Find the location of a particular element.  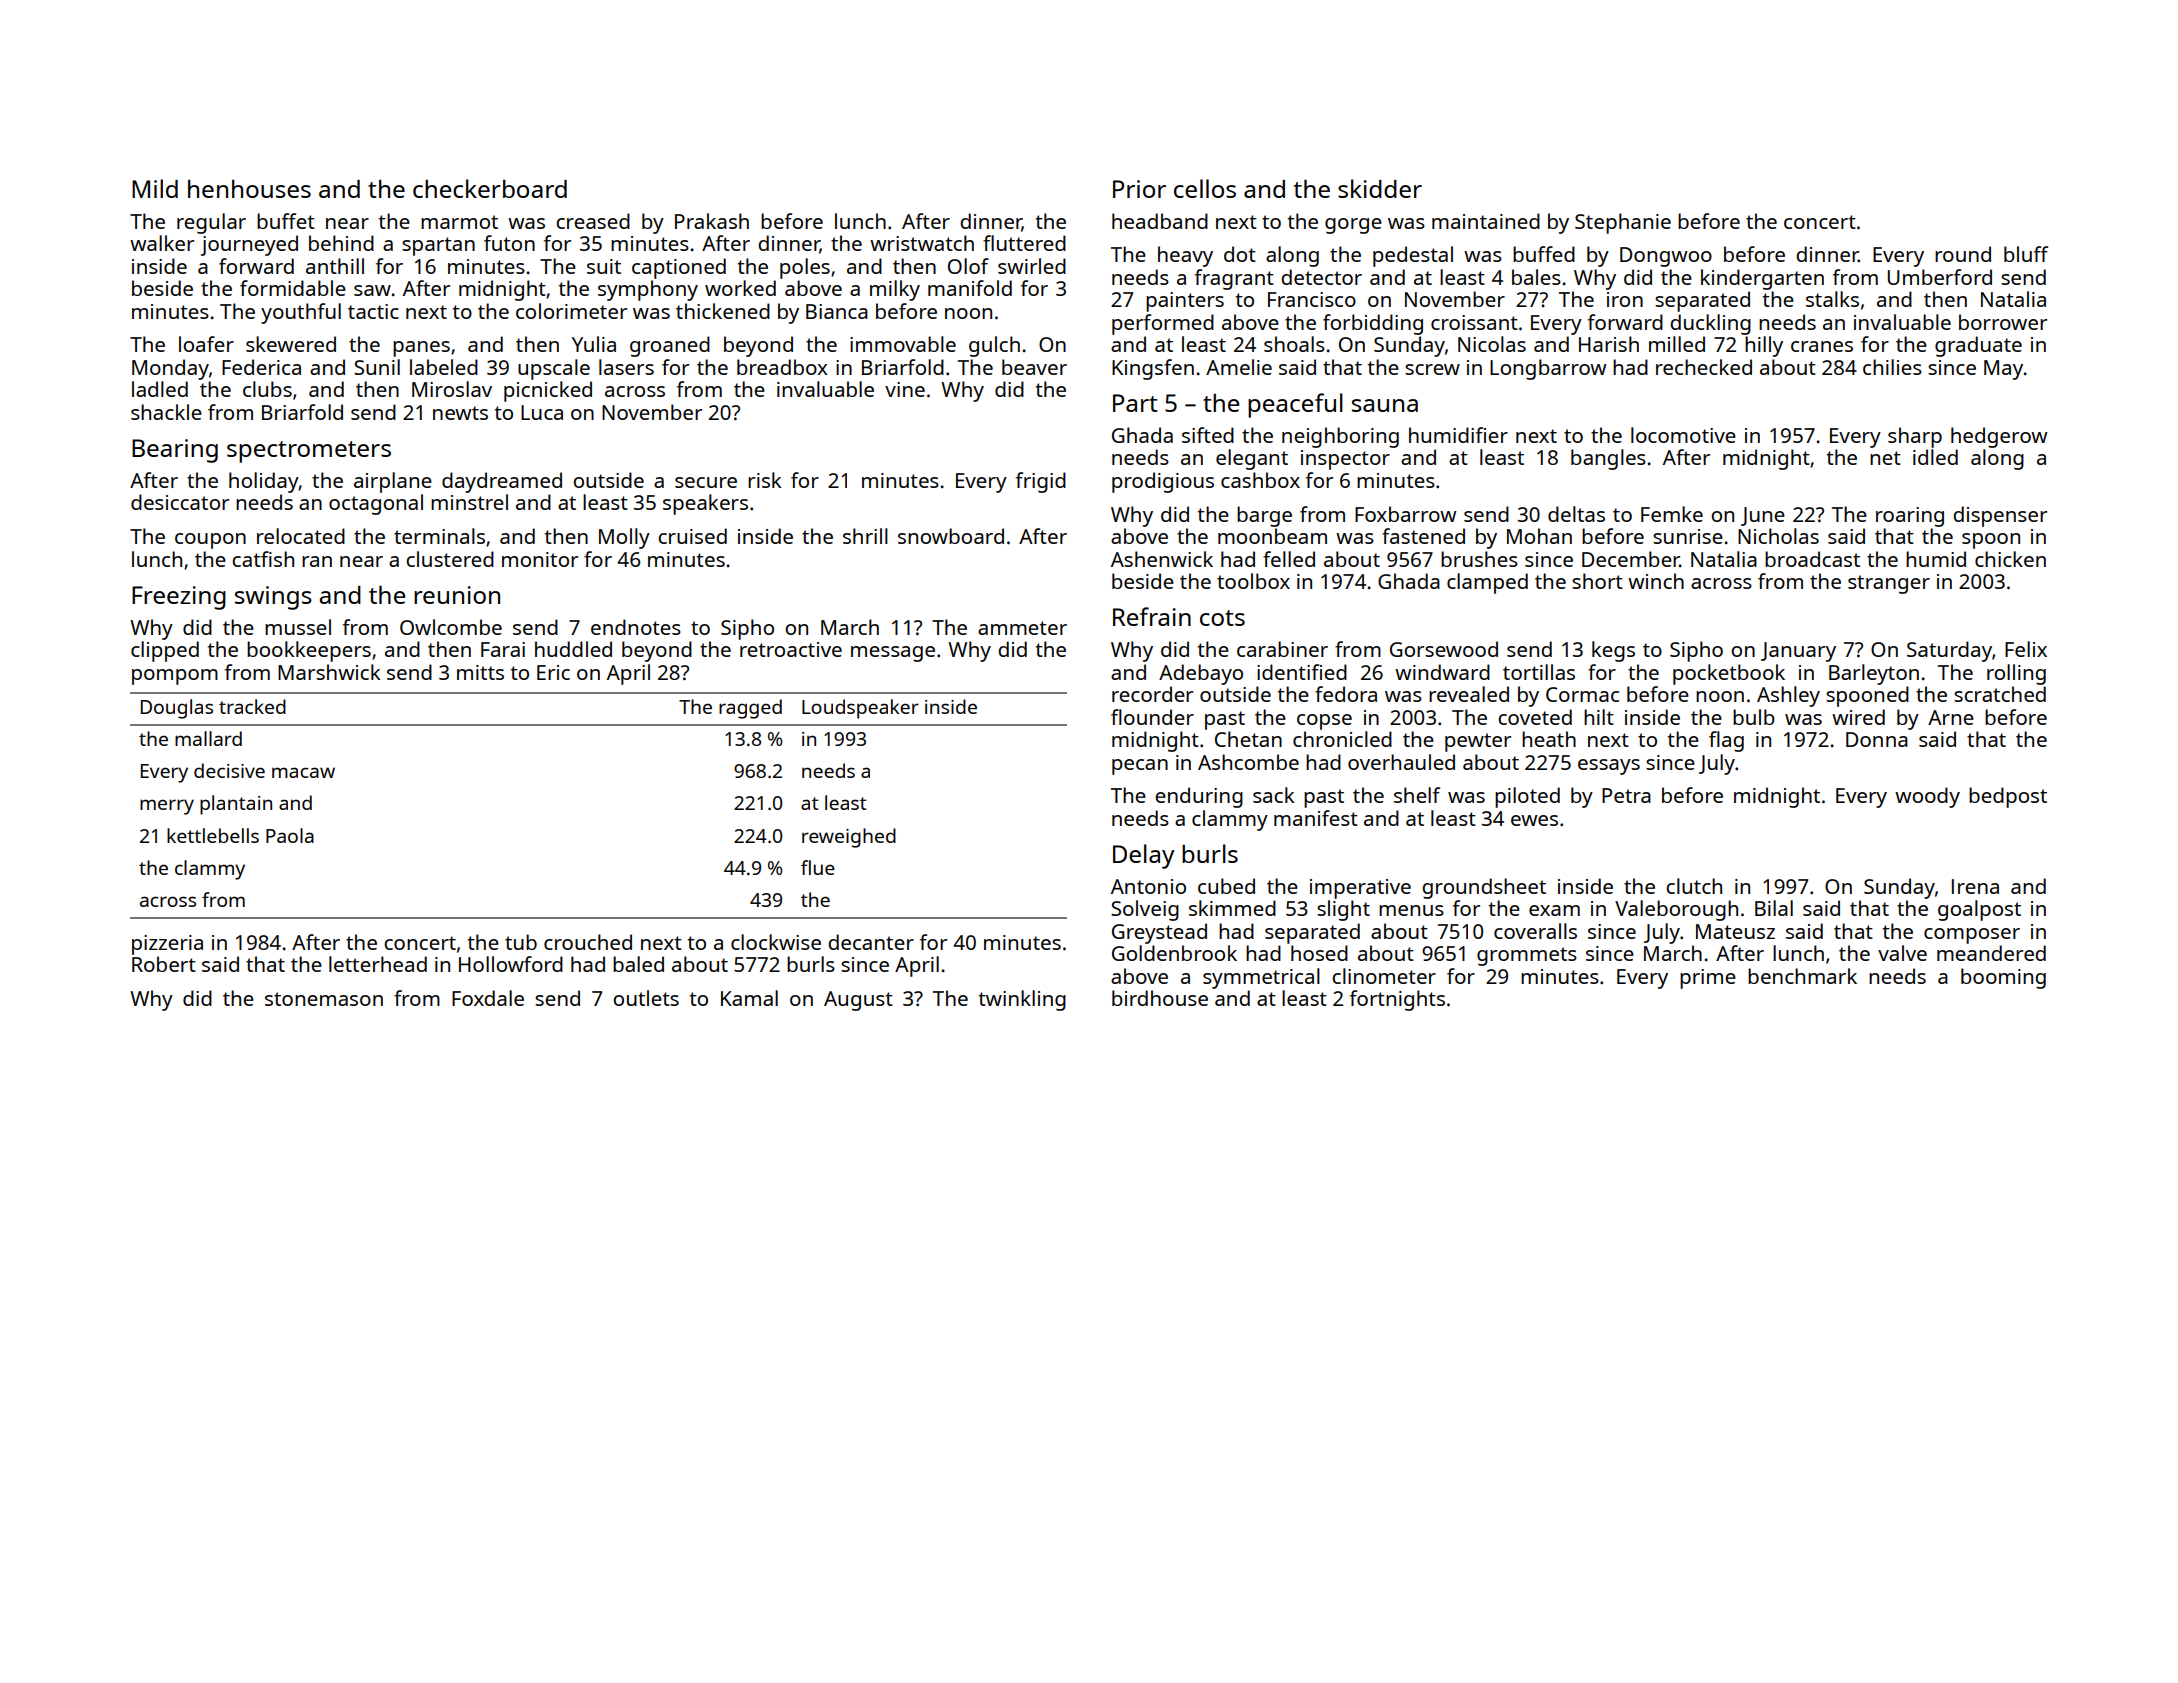

Mild is located at coordinates (155, 188).
